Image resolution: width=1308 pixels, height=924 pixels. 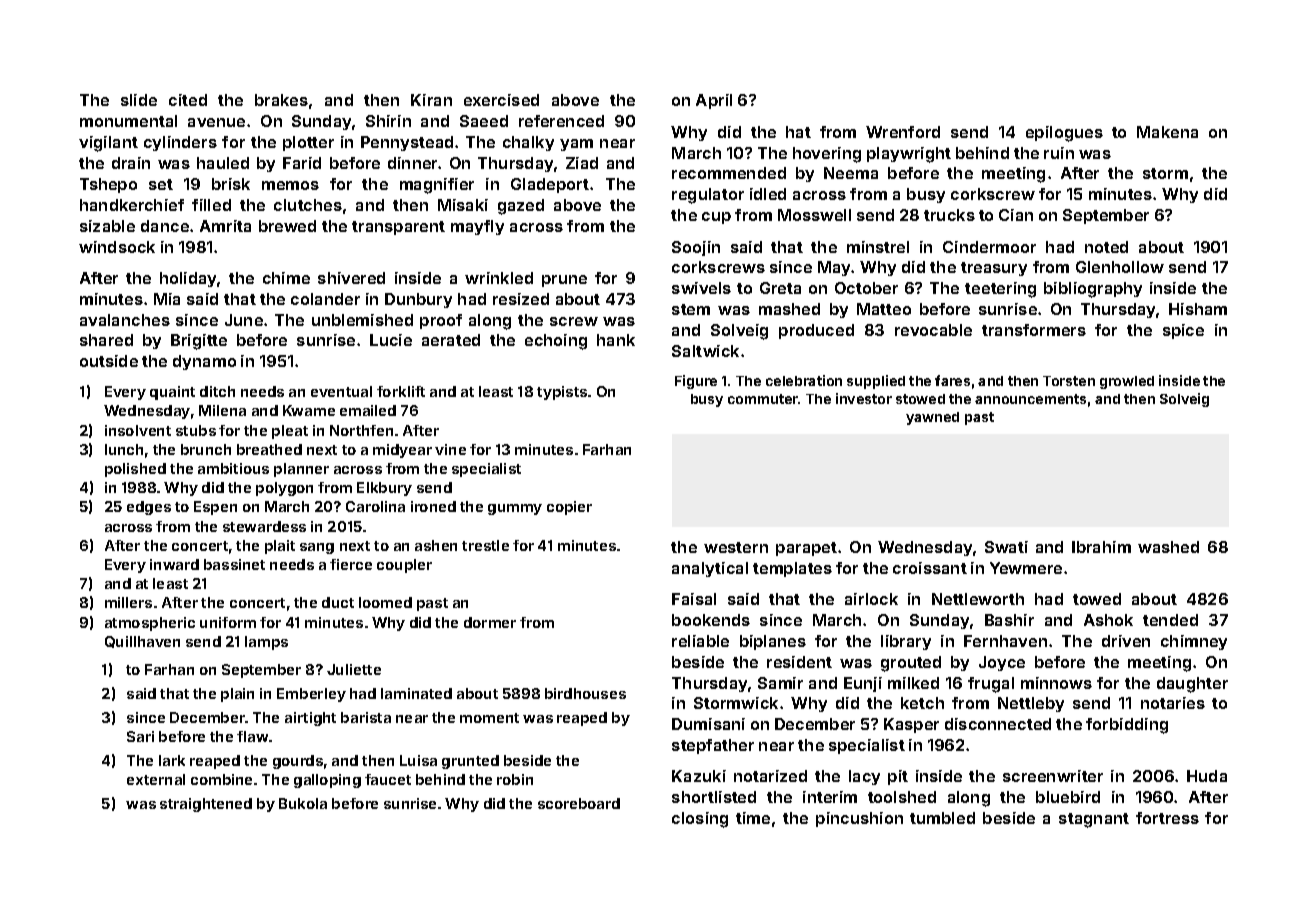 What do you see at coordinates (1126, 641) in the screenshot?
I see `driven` at bounding box center [1126, 641].
